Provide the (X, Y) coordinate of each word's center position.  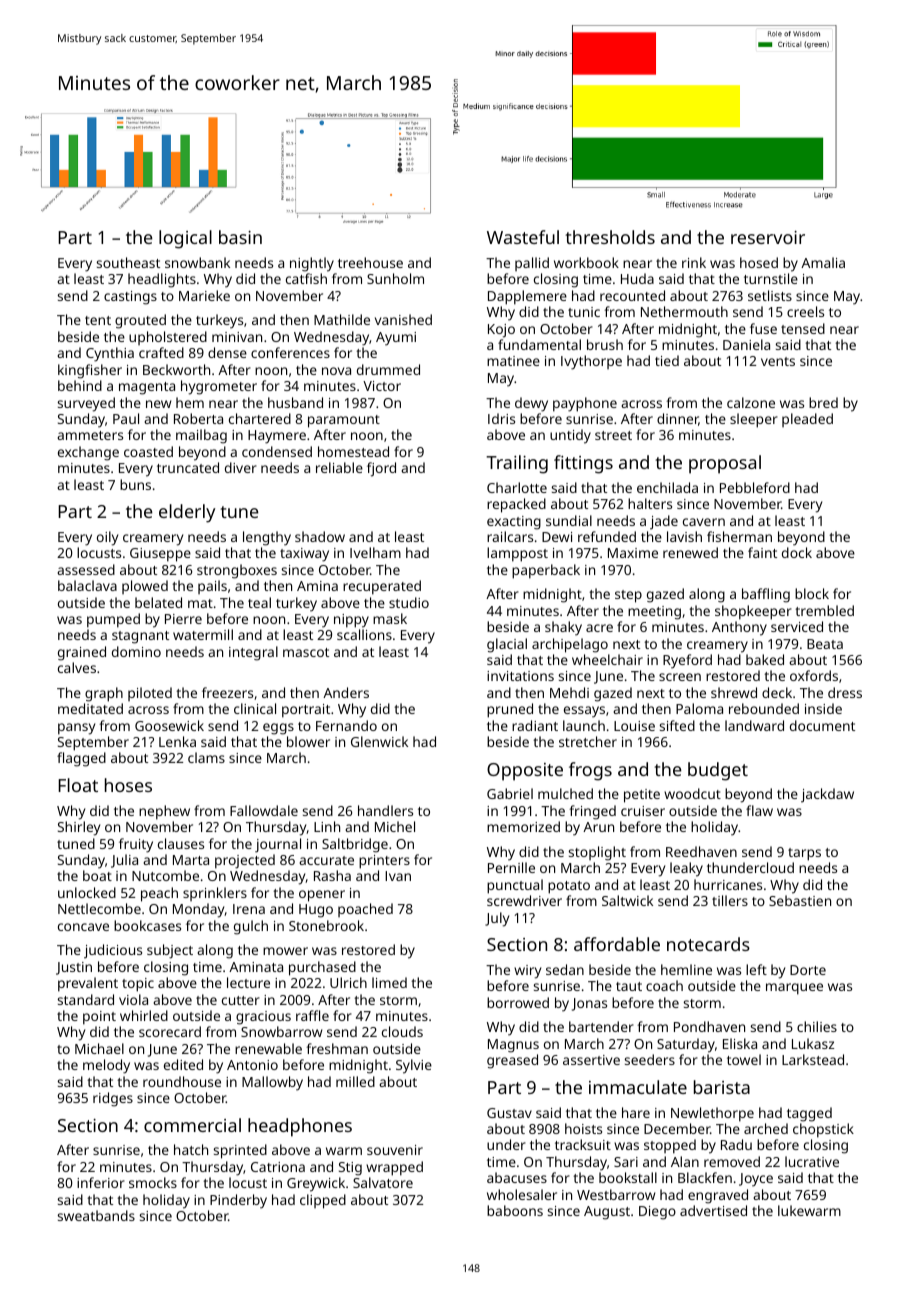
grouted (140, 321)
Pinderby (238, 1201)
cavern (704, 522)
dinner (678, 419)
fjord (381, 469)
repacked (516, 505)
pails (212, 587)
